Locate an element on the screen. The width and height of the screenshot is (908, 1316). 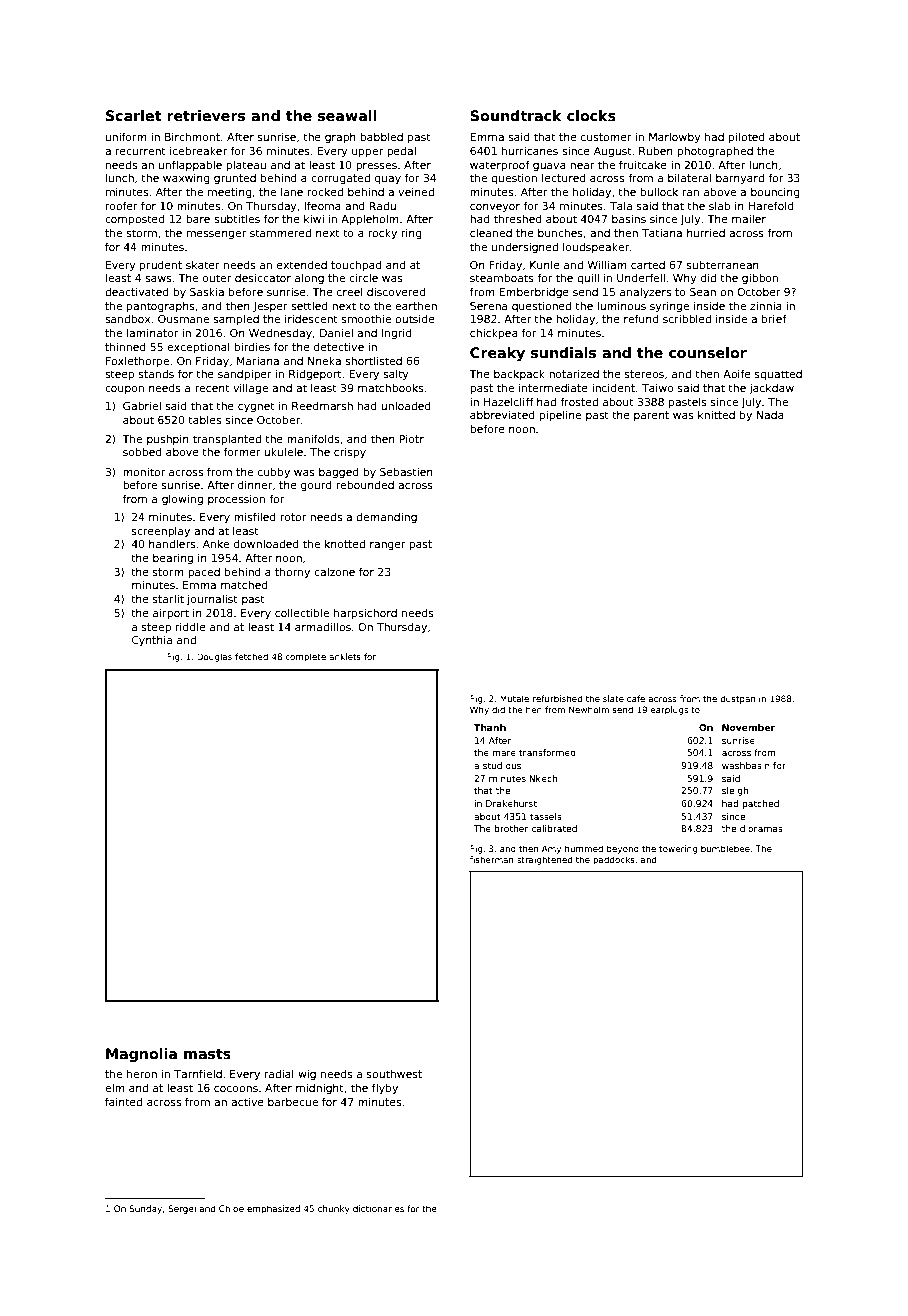
bumblebee is located at coordinates (725, 848).
